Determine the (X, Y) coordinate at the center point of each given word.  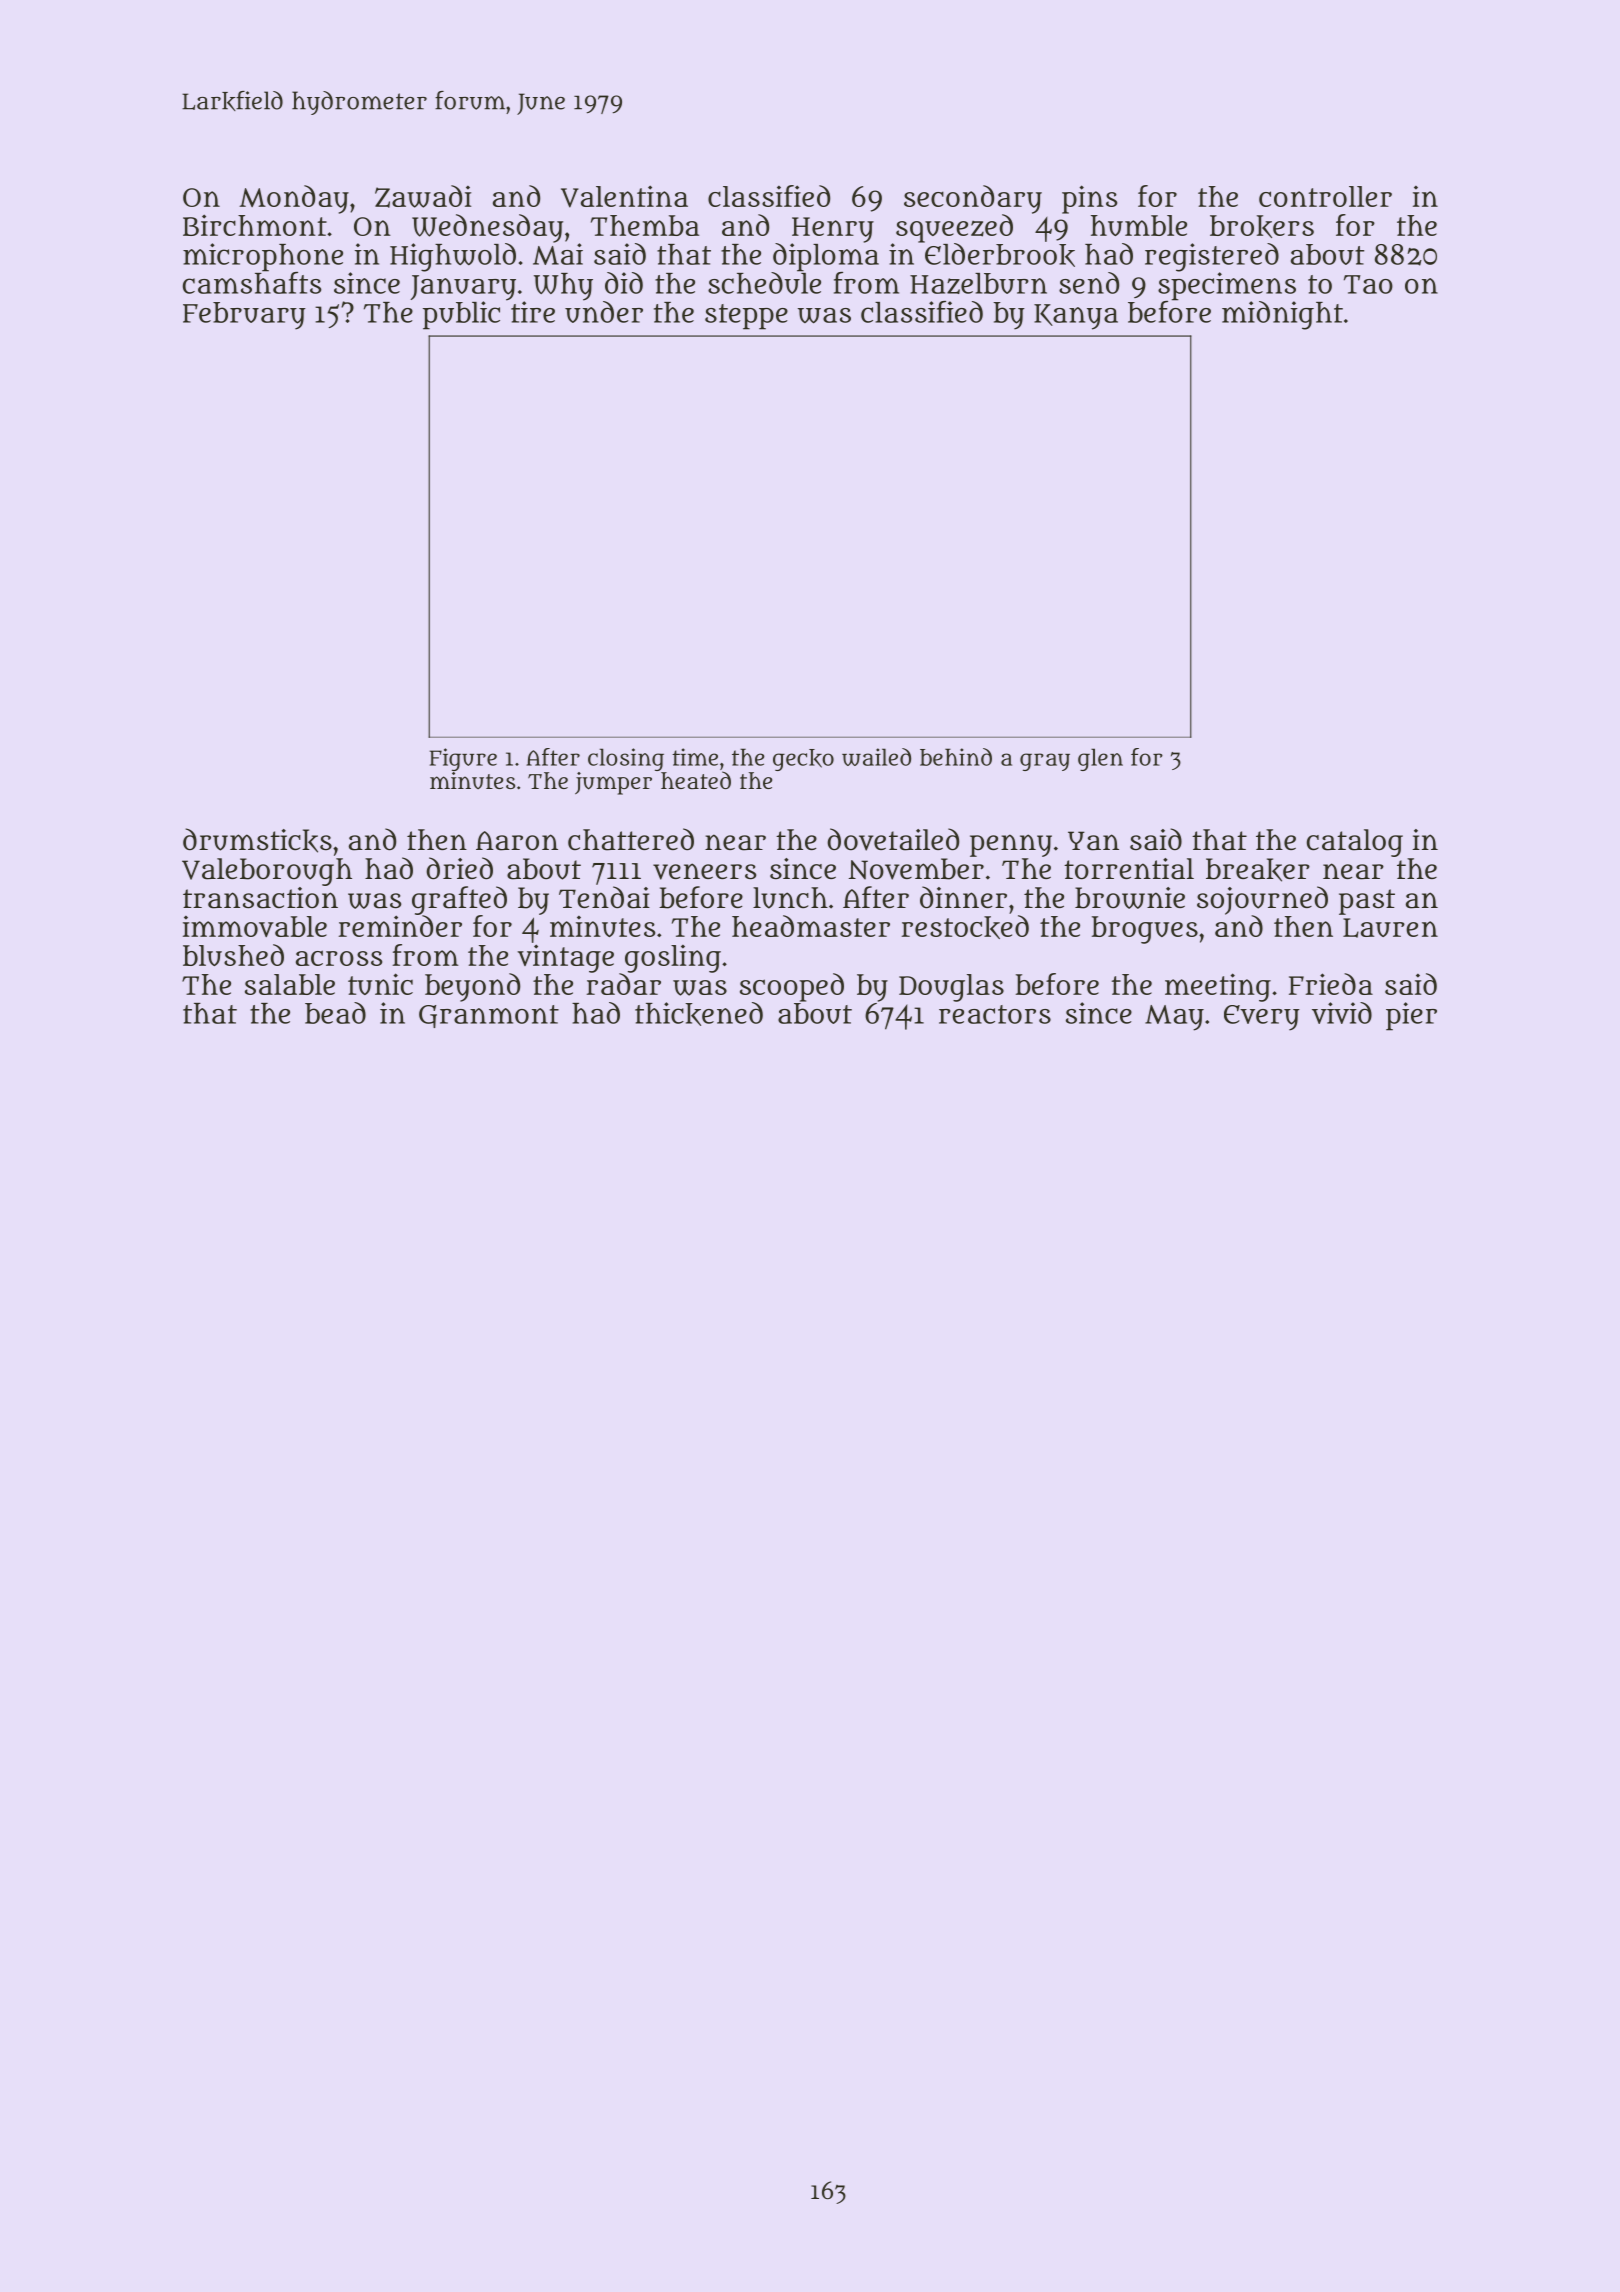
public (461, 315)
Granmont (489, 1016)
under (604, 312)
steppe (746, 317)
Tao (1368, 284)
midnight (1282, 315)
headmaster (811, 926)
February (244, 316)
